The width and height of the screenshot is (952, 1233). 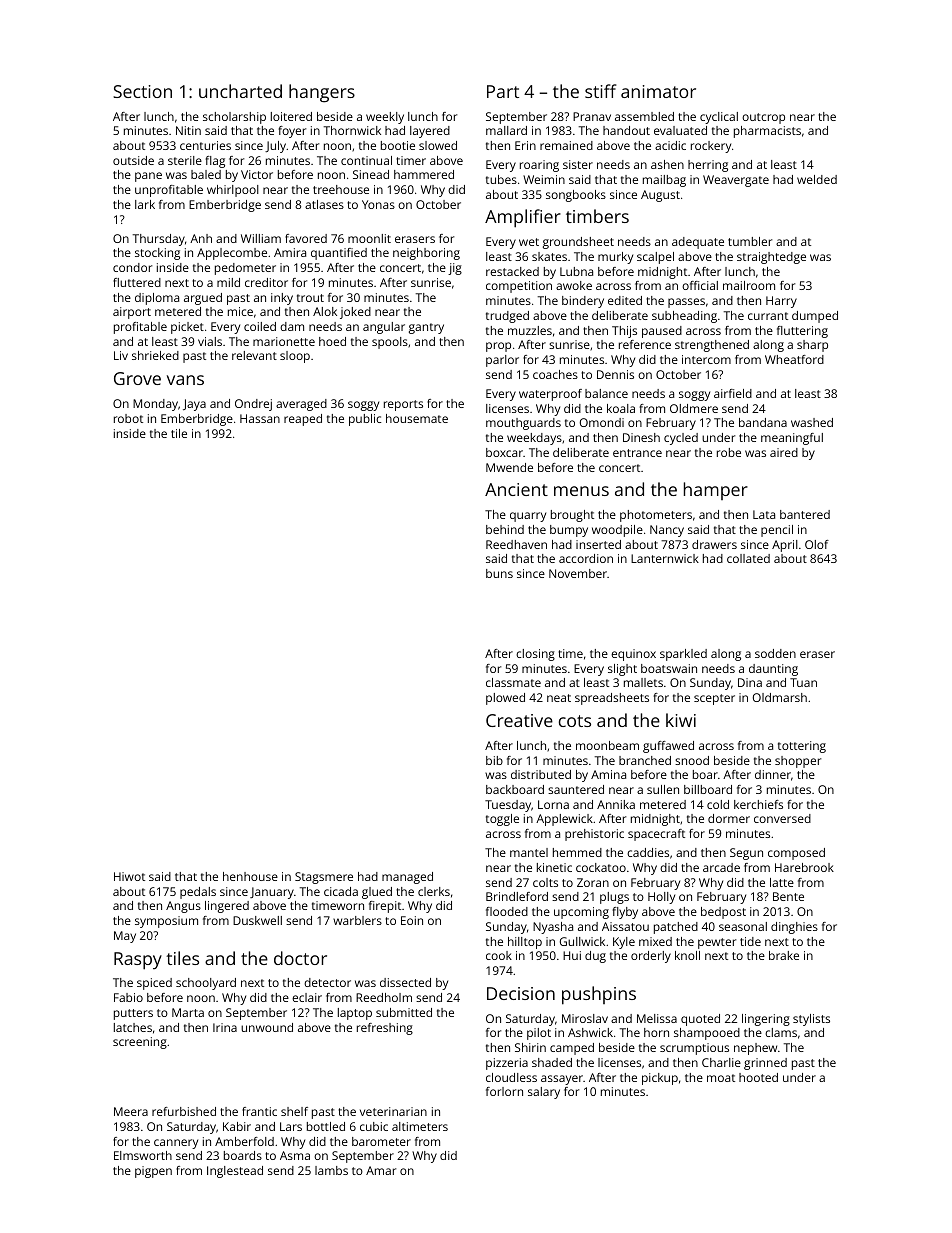 I want to click on weekdays, so click(x=534, y=439).
